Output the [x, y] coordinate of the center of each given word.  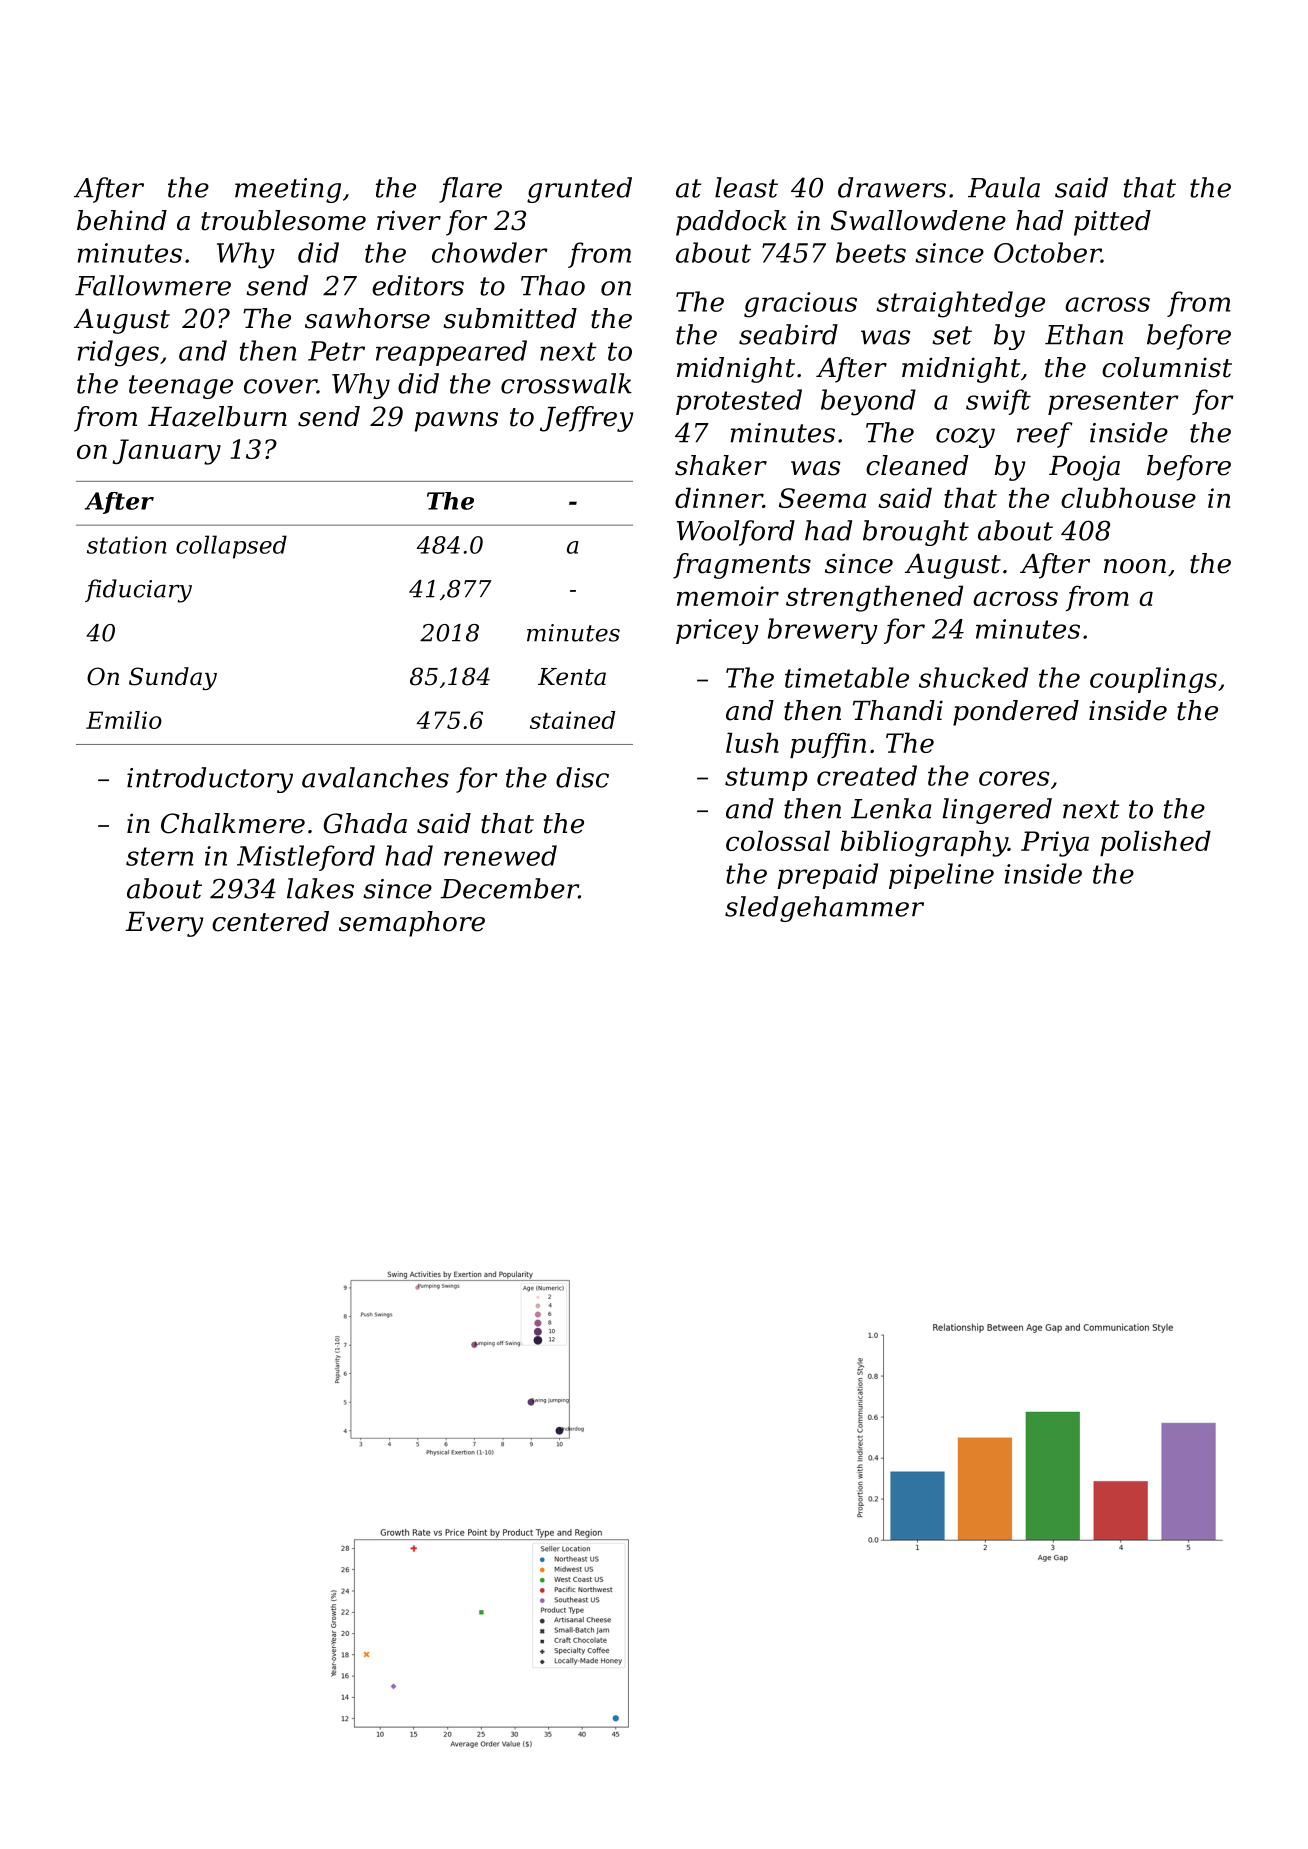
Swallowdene [918, 220]
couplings [1153, 680]
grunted [579, 190]
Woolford [736, 533]
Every [164, 924]
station [127, 545]
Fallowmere [153, 285]
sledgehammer [824, 909]
